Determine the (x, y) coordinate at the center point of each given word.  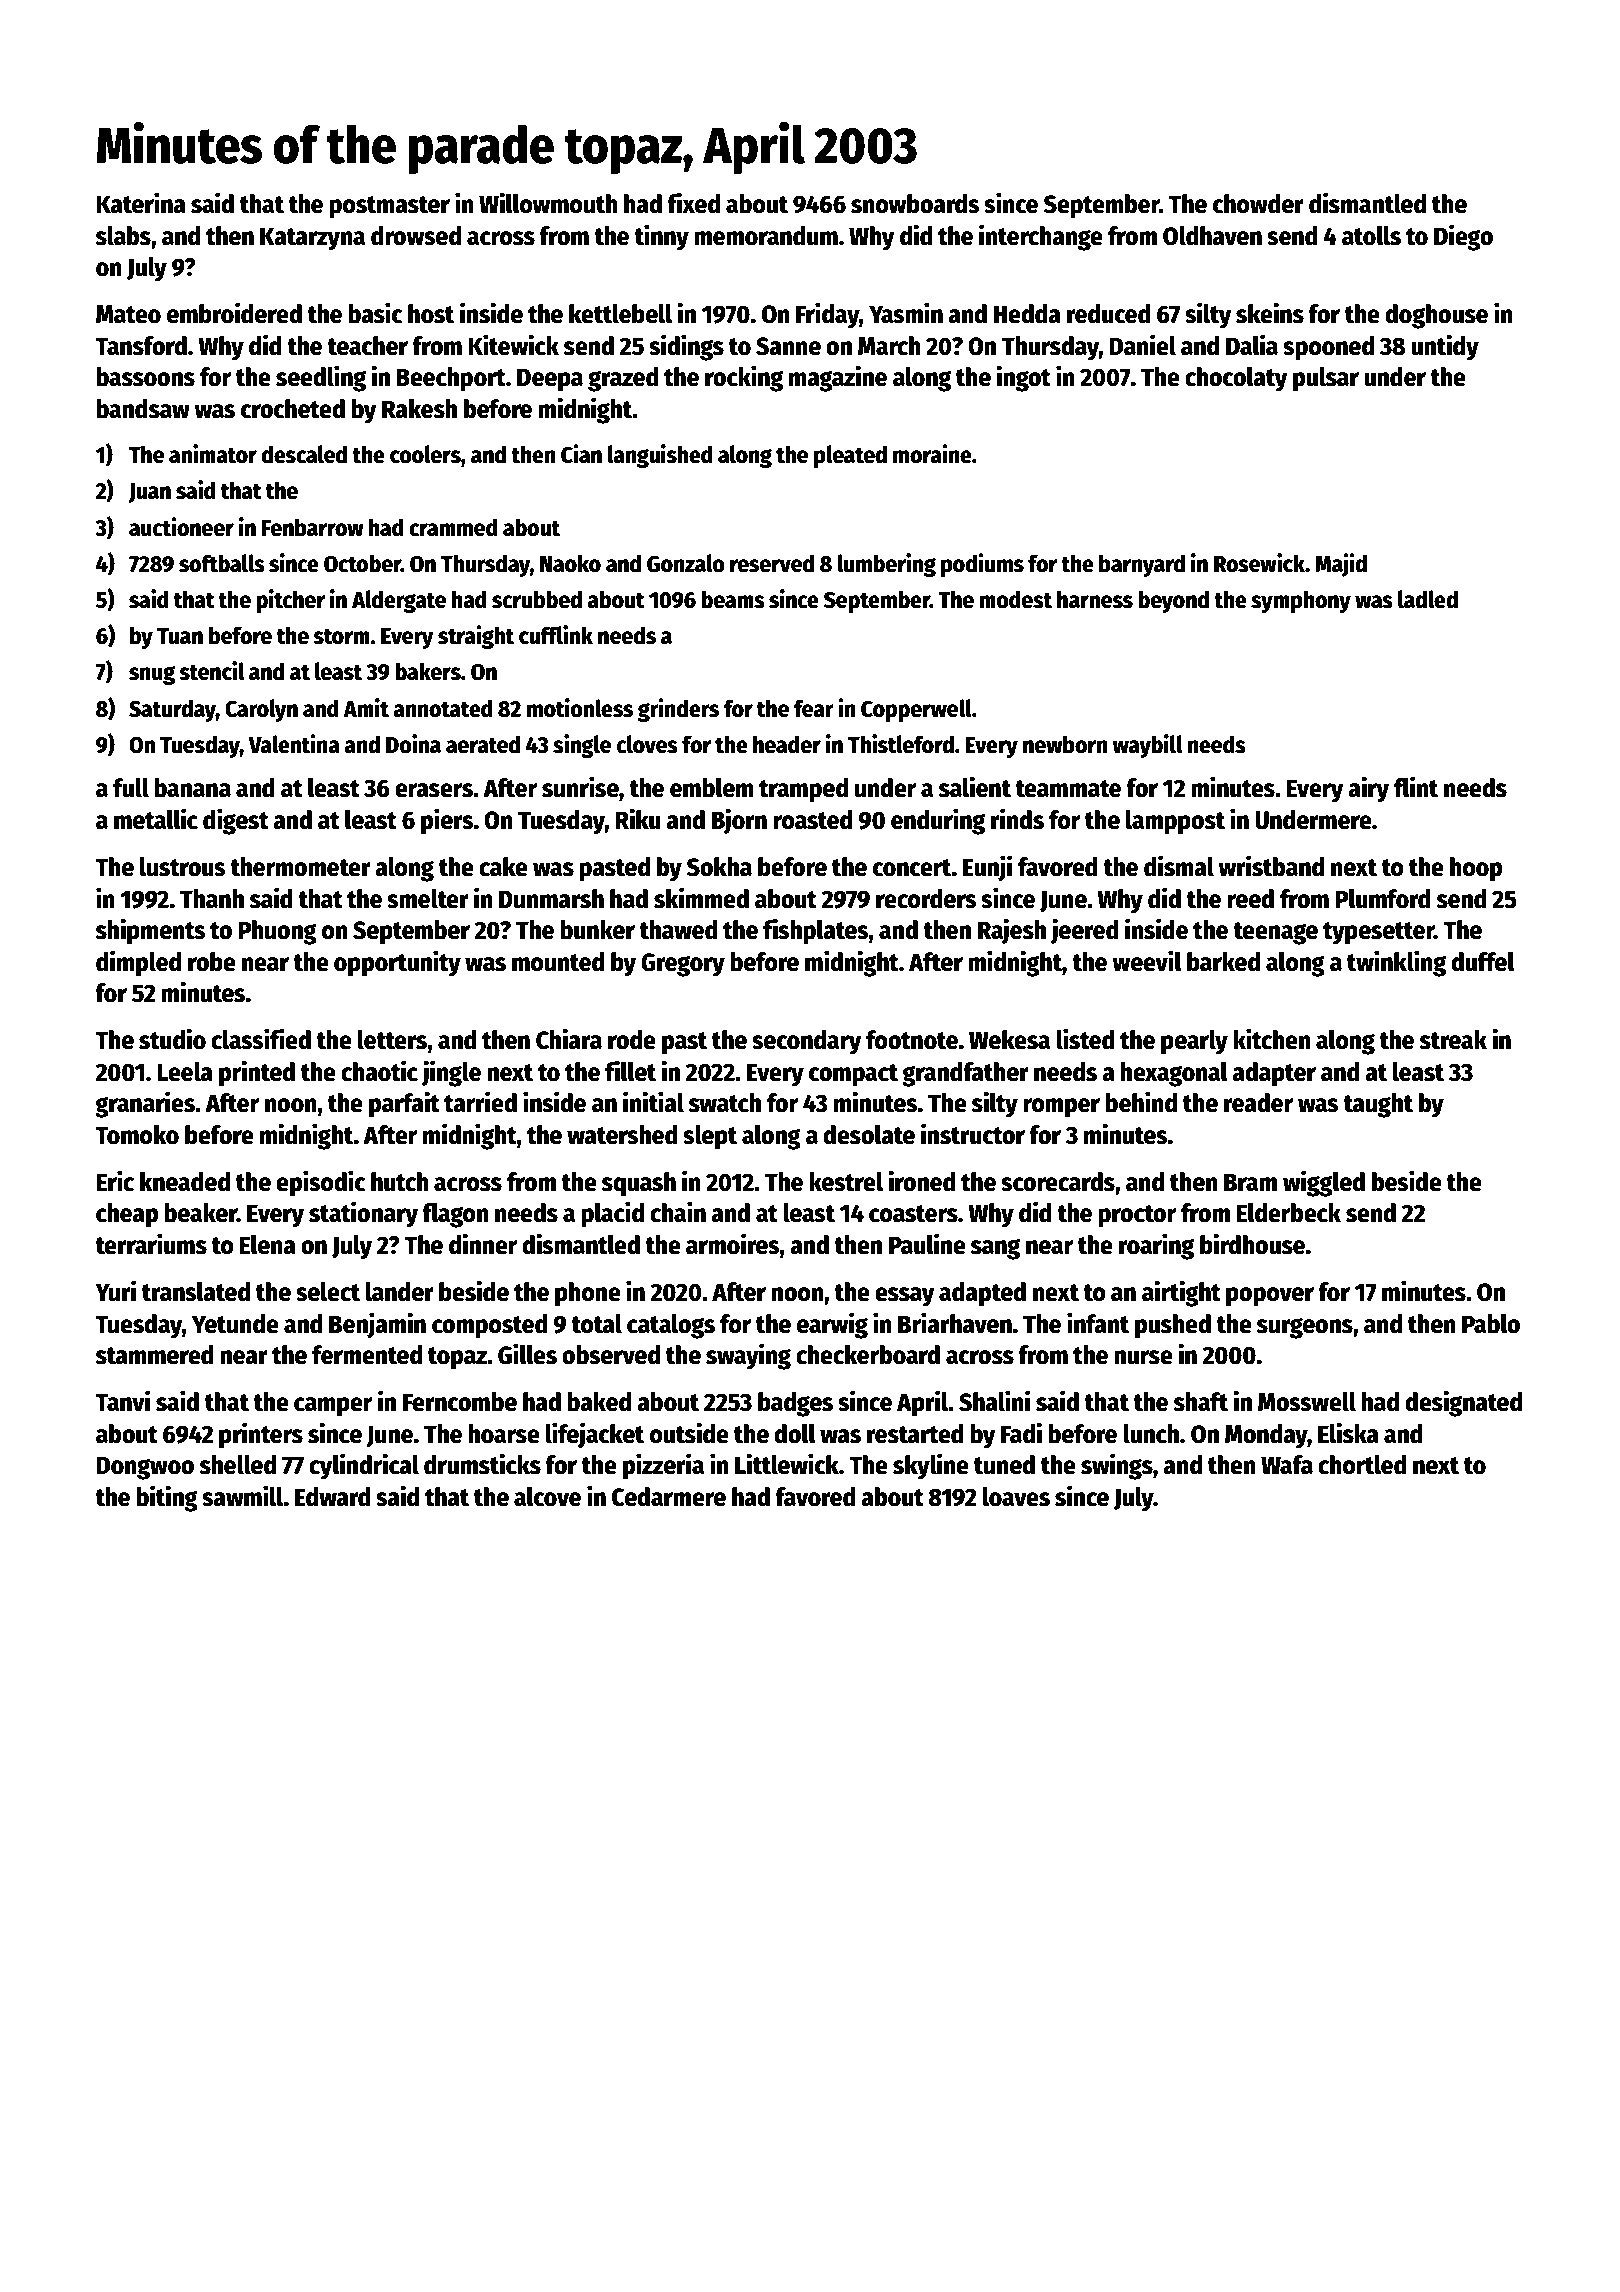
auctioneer (181, 527)
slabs (123, 236)
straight (476, 637)
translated (196, 1292)
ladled (1428, 599)
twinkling (1396, 963)
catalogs (671, 1326)
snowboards (915, 204)
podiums (982, 565)
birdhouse (1252, 1244)
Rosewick (1259, 563)
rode (632, 1040)
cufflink (556, 635)
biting (167, 1498)
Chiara (569, 1039)
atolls (1371, 236)
